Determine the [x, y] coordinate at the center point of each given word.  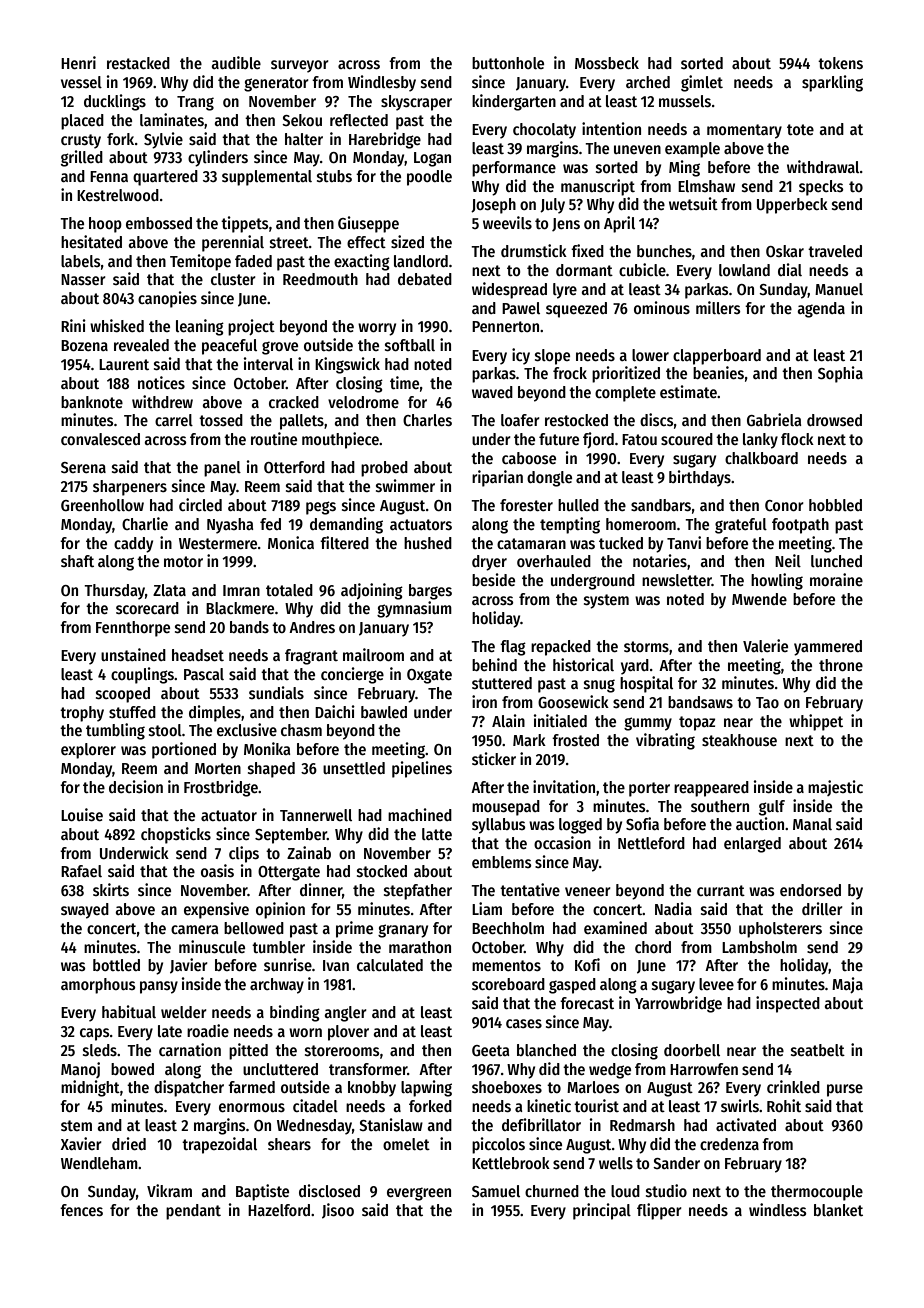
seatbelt [818, 1050]
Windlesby [382, 83]
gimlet [702, 83]
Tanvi [684, 542]
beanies [718, 373]
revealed [141, 345]
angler [345, 1014]
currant [721, 890]
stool [165, 730]
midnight [90, 1088]
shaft [77, 561]
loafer [520, 420]
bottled [116, 965]
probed [384, 469]
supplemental [267, 178]
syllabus [499, 826]
